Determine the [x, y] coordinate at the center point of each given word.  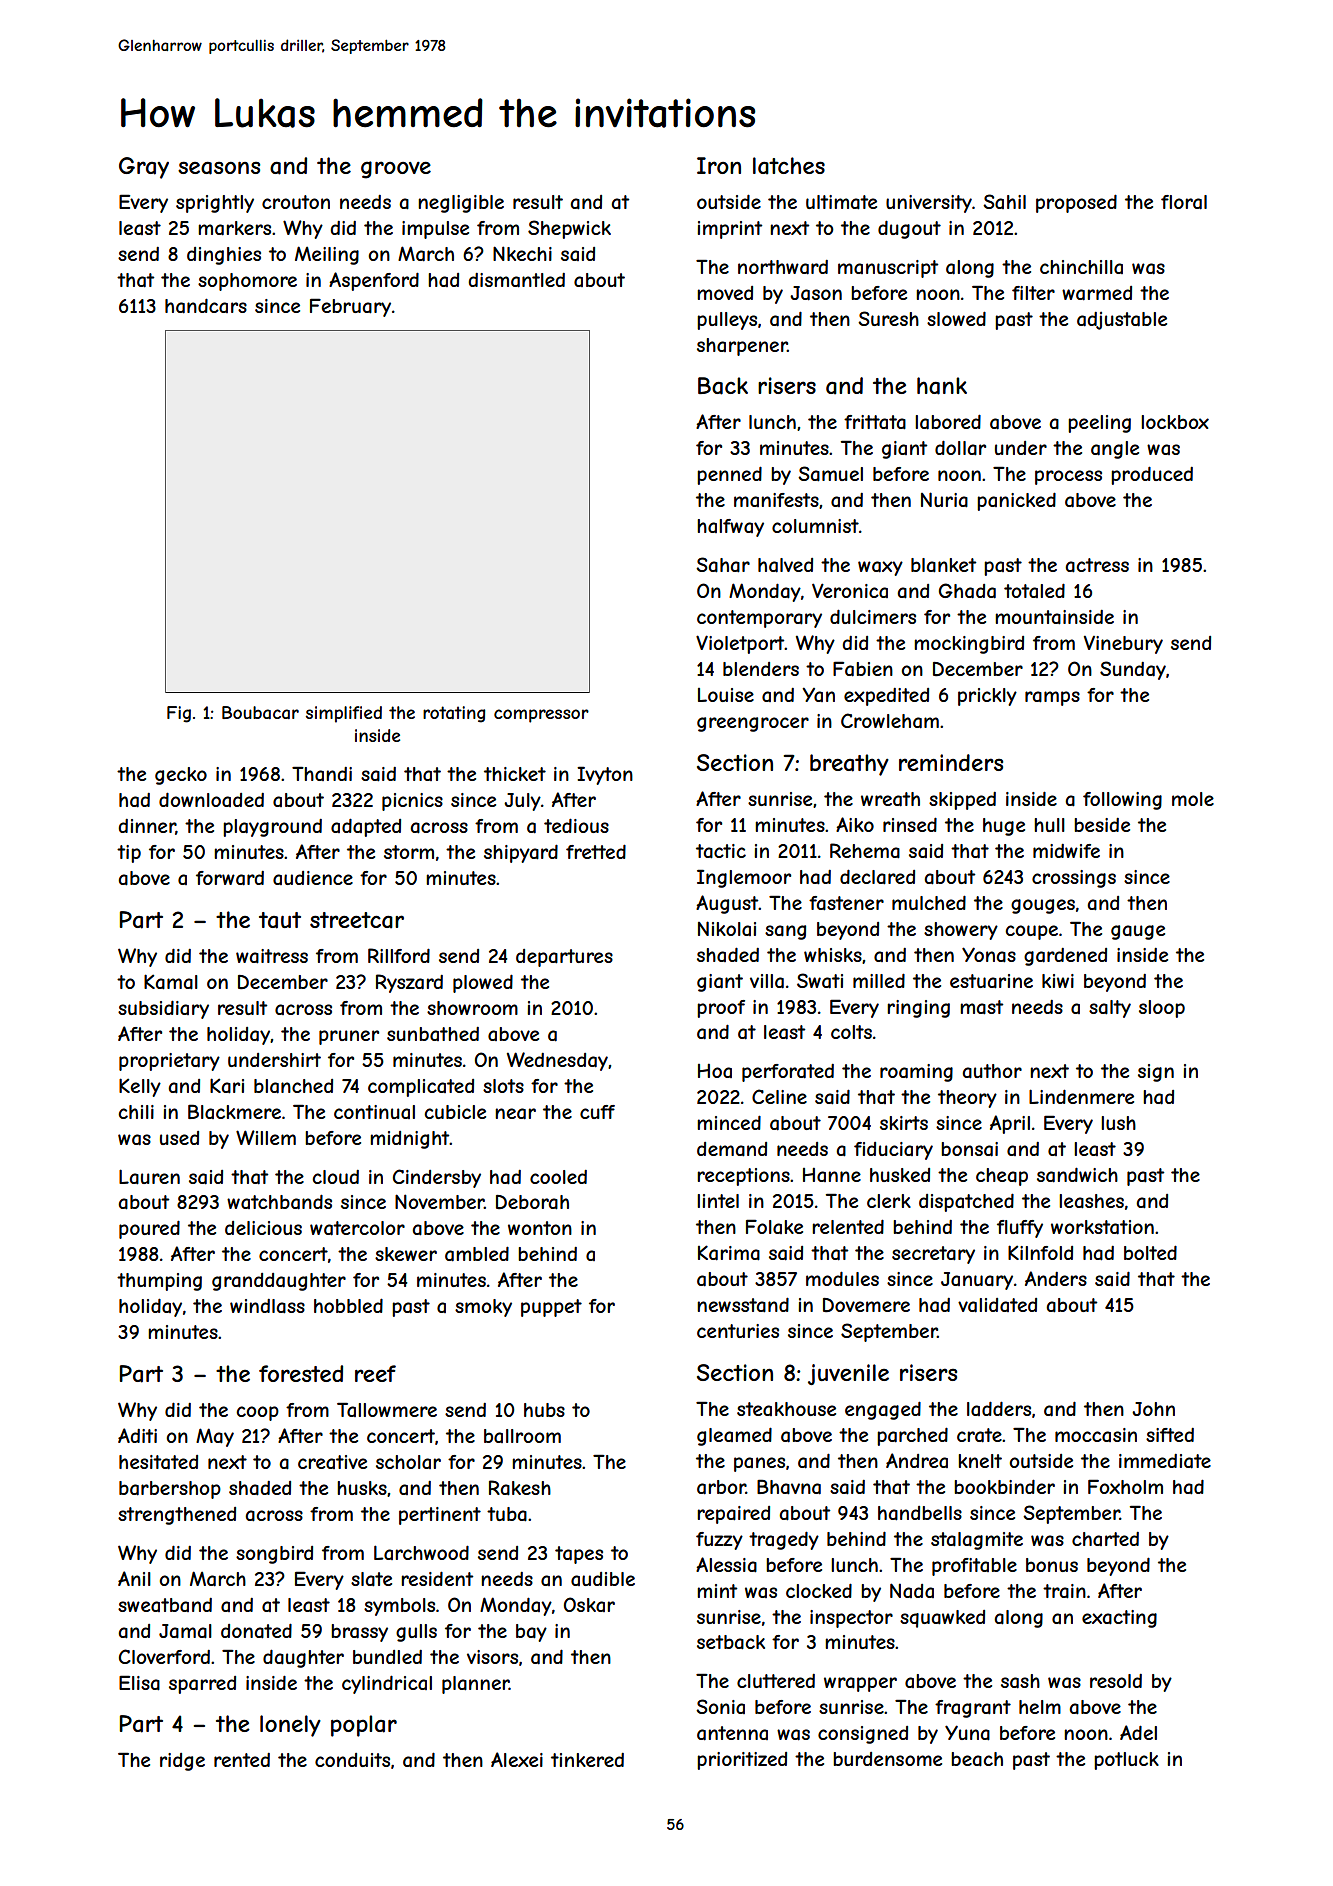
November [439, 1201]
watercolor [357, 1228]
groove [396, 170]
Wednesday [557, 1061]
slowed [956, 318]
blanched [293, 1086]
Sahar [723, 565]
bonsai [969, 1149]
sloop [1162, 1009]
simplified [344, 714]
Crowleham [890, 721]
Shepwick [569, 229]
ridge [182, 1762]
